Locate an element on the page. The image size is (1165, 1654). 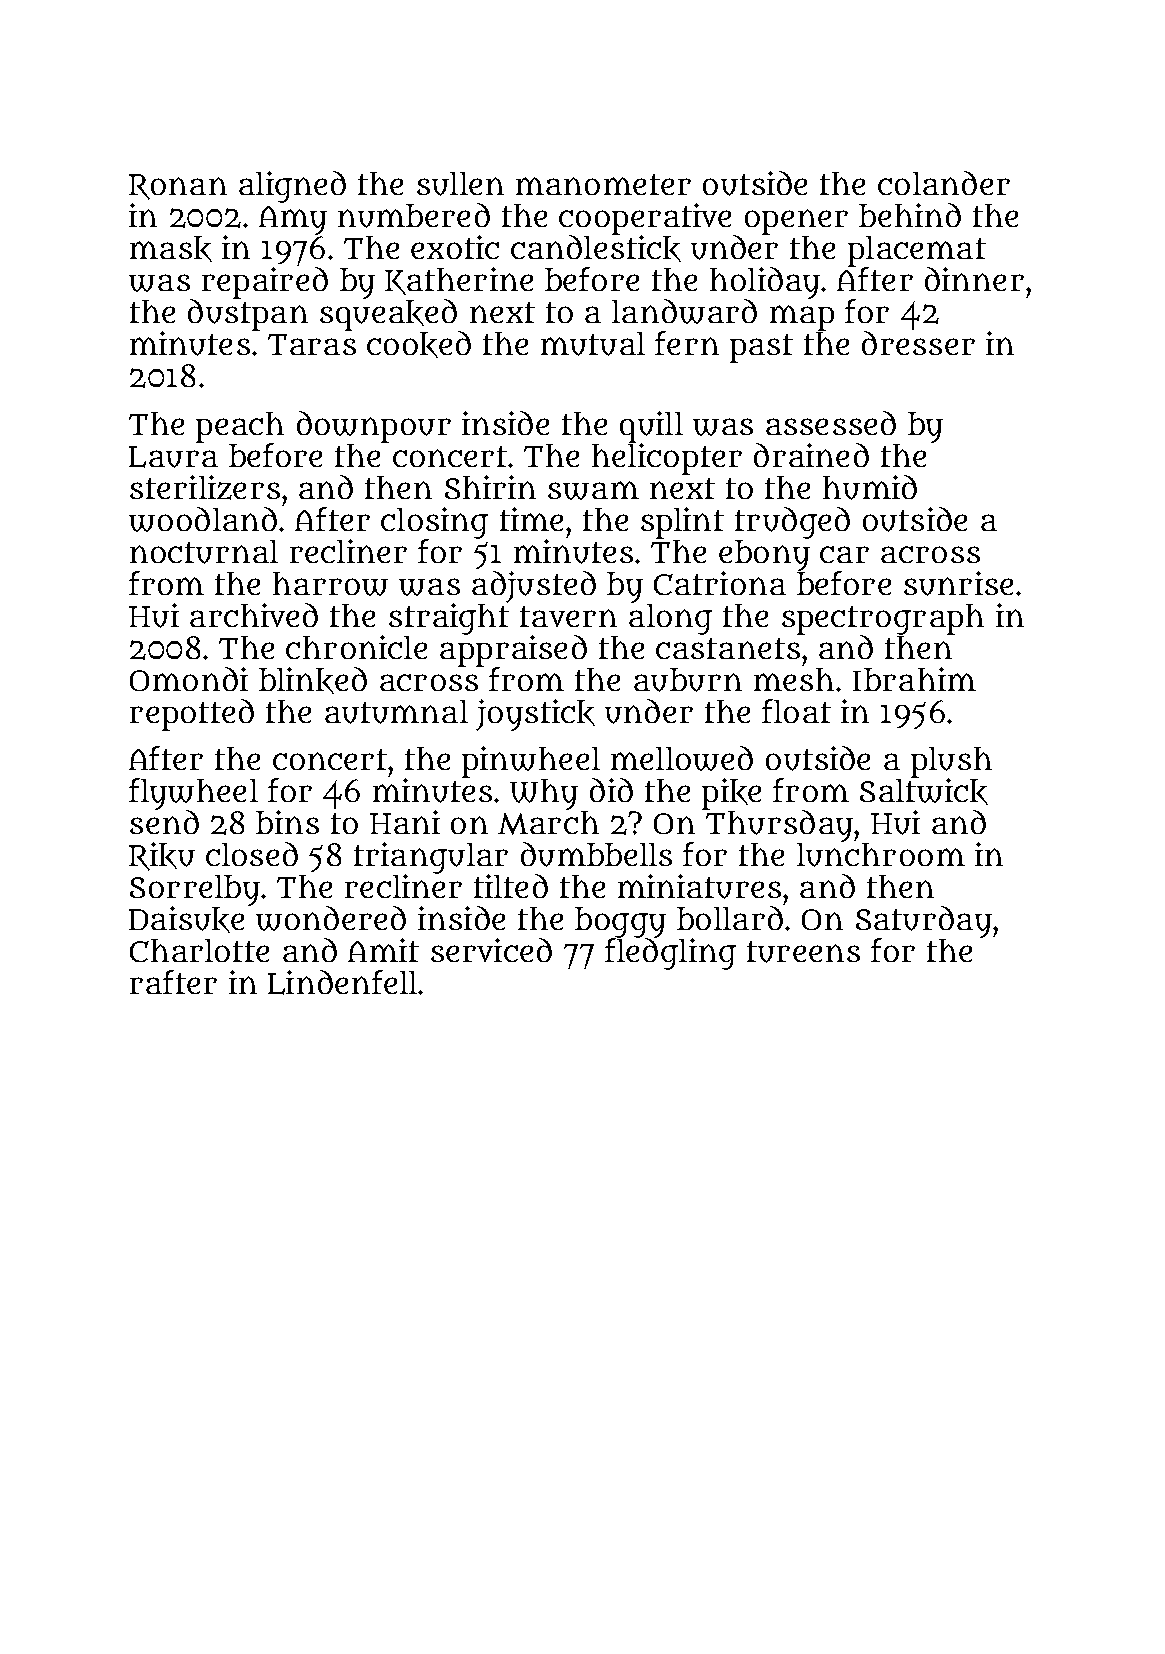
pike is located at coordinates (731, 794).
